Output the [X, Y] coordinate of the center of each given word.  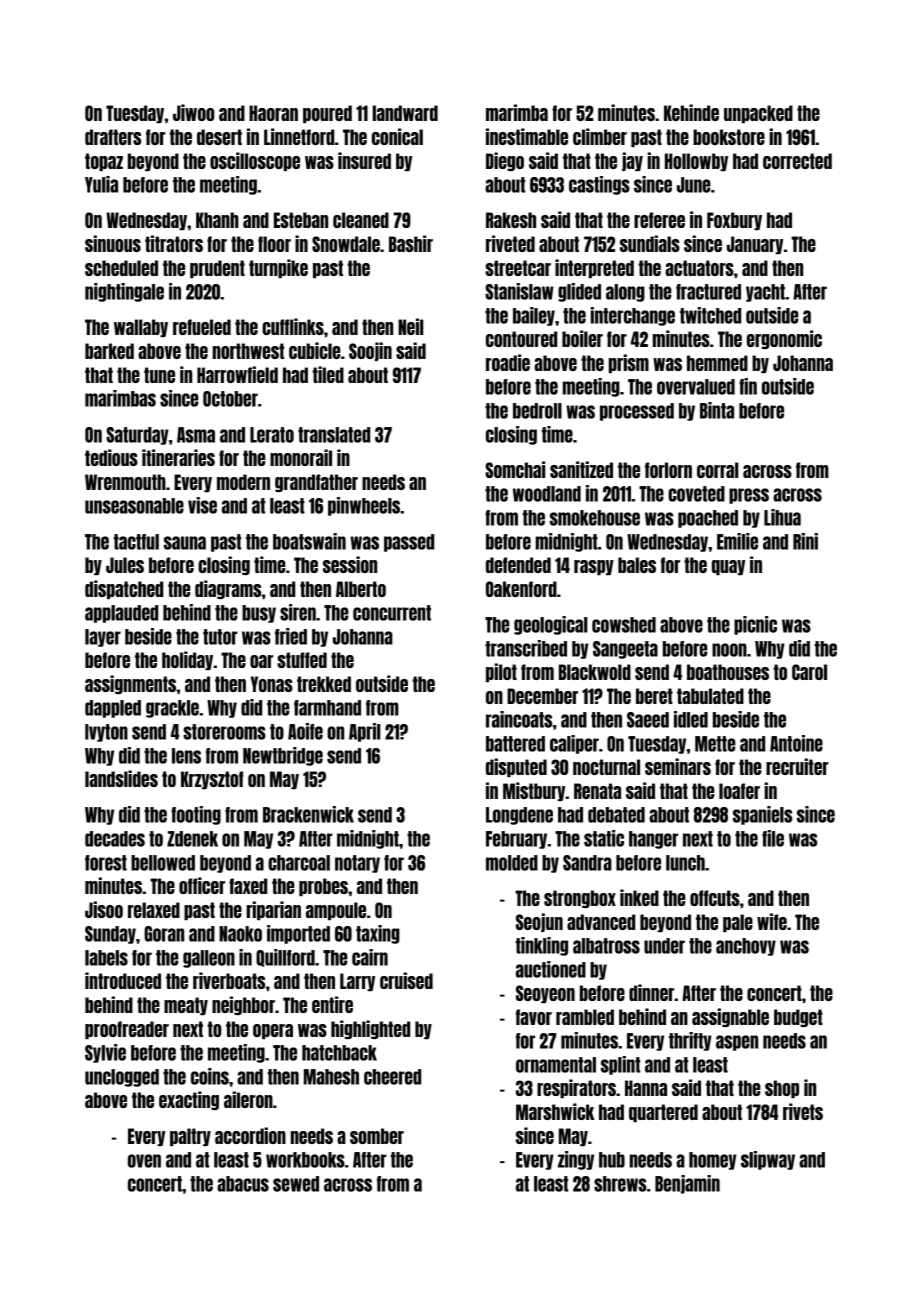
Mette [715, 744]
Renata [597, 791]
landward [405, 113]
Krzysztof [212, 780]
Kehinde [691, 112]
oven [144, 1161]
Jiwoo [193, 112]
